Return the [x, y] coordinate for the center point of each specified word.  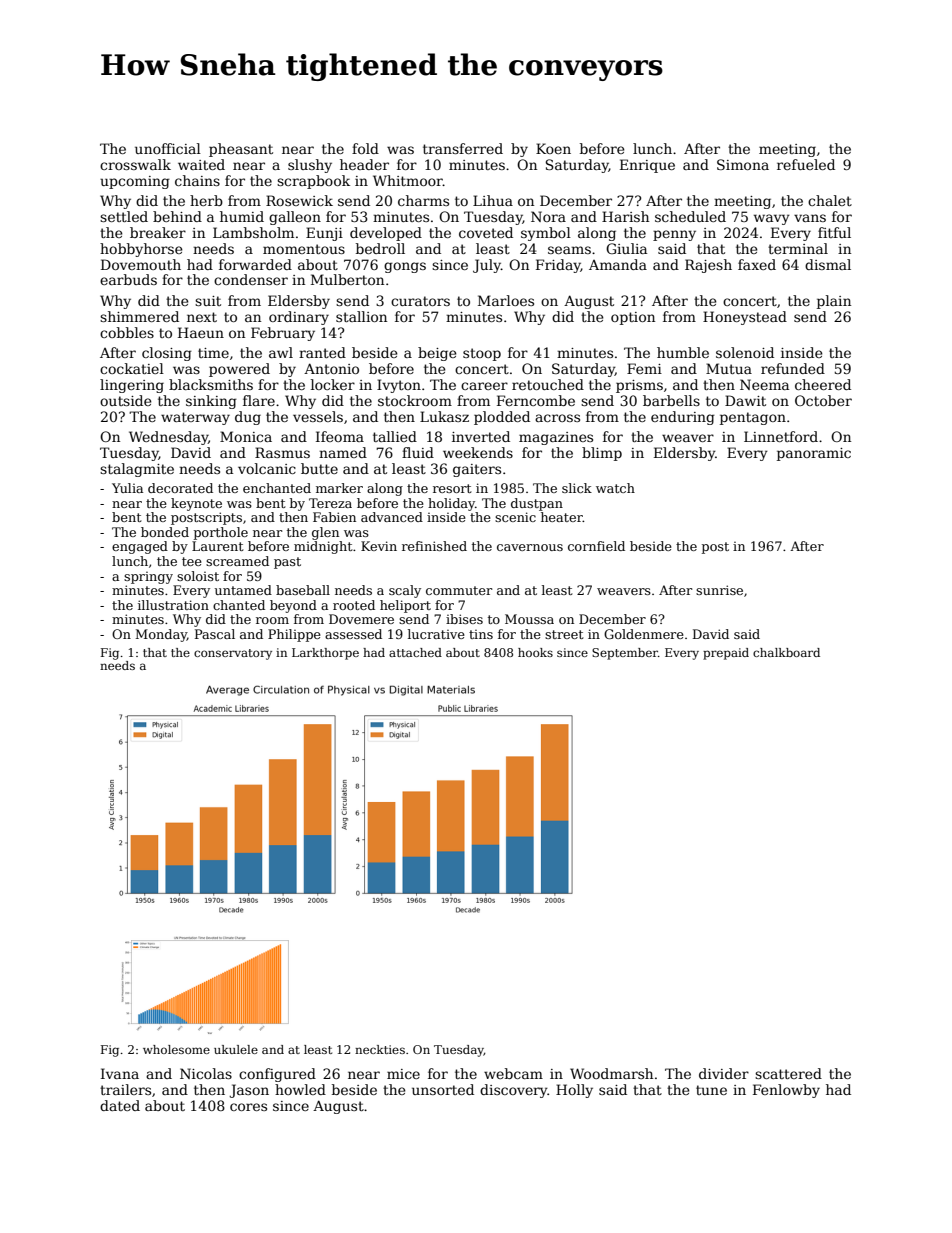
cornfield [596, 546]
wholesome [176, 1049]
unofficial [168, 148]
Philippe [294, 635]
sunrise [719, 590]
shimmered [139, 316]
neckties [380, 1049]
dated [120, 1105]
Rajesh [708, 266]
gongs [405, 267]
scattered [788, 1073]
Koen [553, 148]
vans [810, 218]
